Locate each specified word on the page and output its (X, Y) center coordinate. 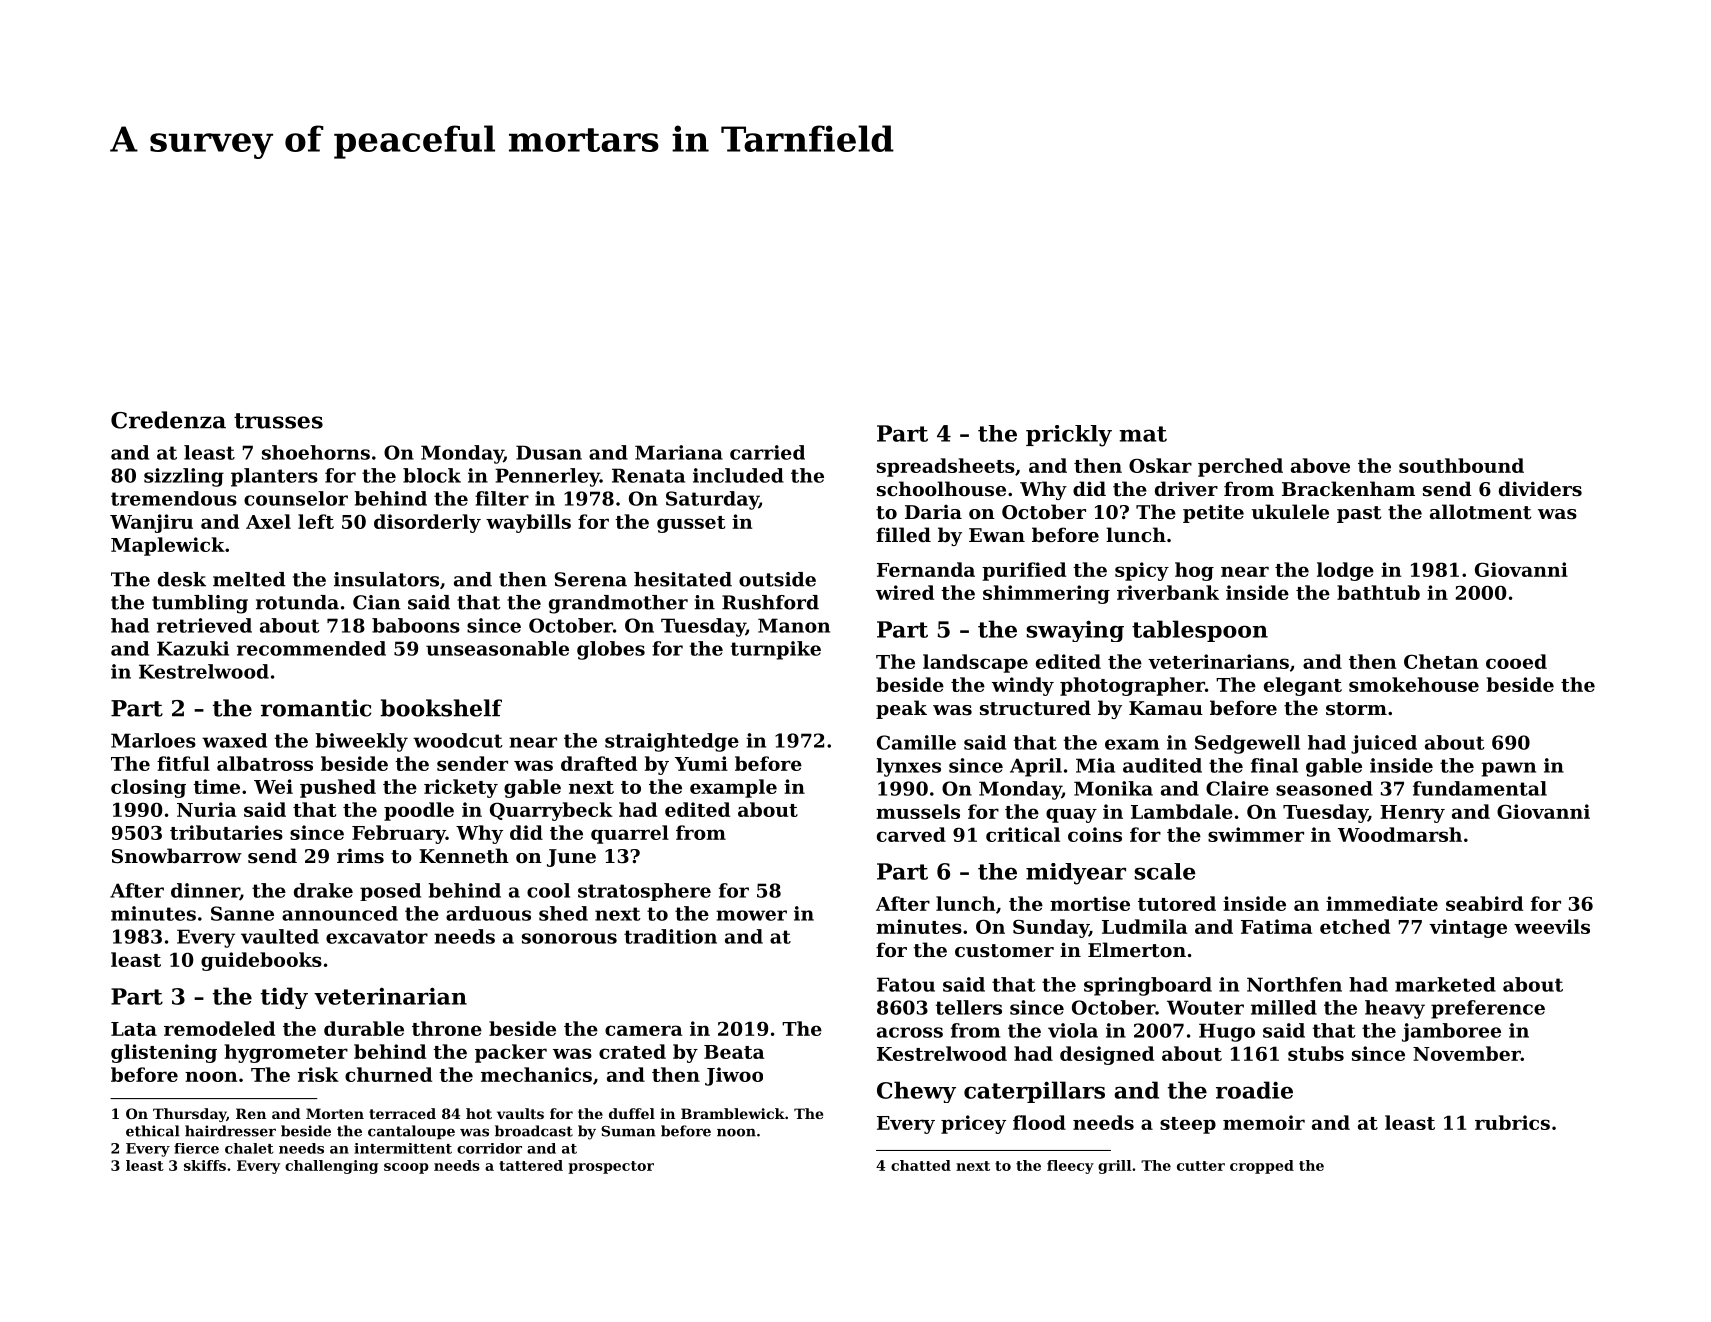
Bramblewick (733, 1113)
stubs (1316, 1053)
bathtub (1378, 592)
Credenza (168, 420)
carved (911, 834)
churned (388, 1074)
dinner (205, 891)
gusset (691, 524)
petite (1213, 513)
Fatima (1276, 926)
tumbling (200, 604)
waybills (528, 523)
